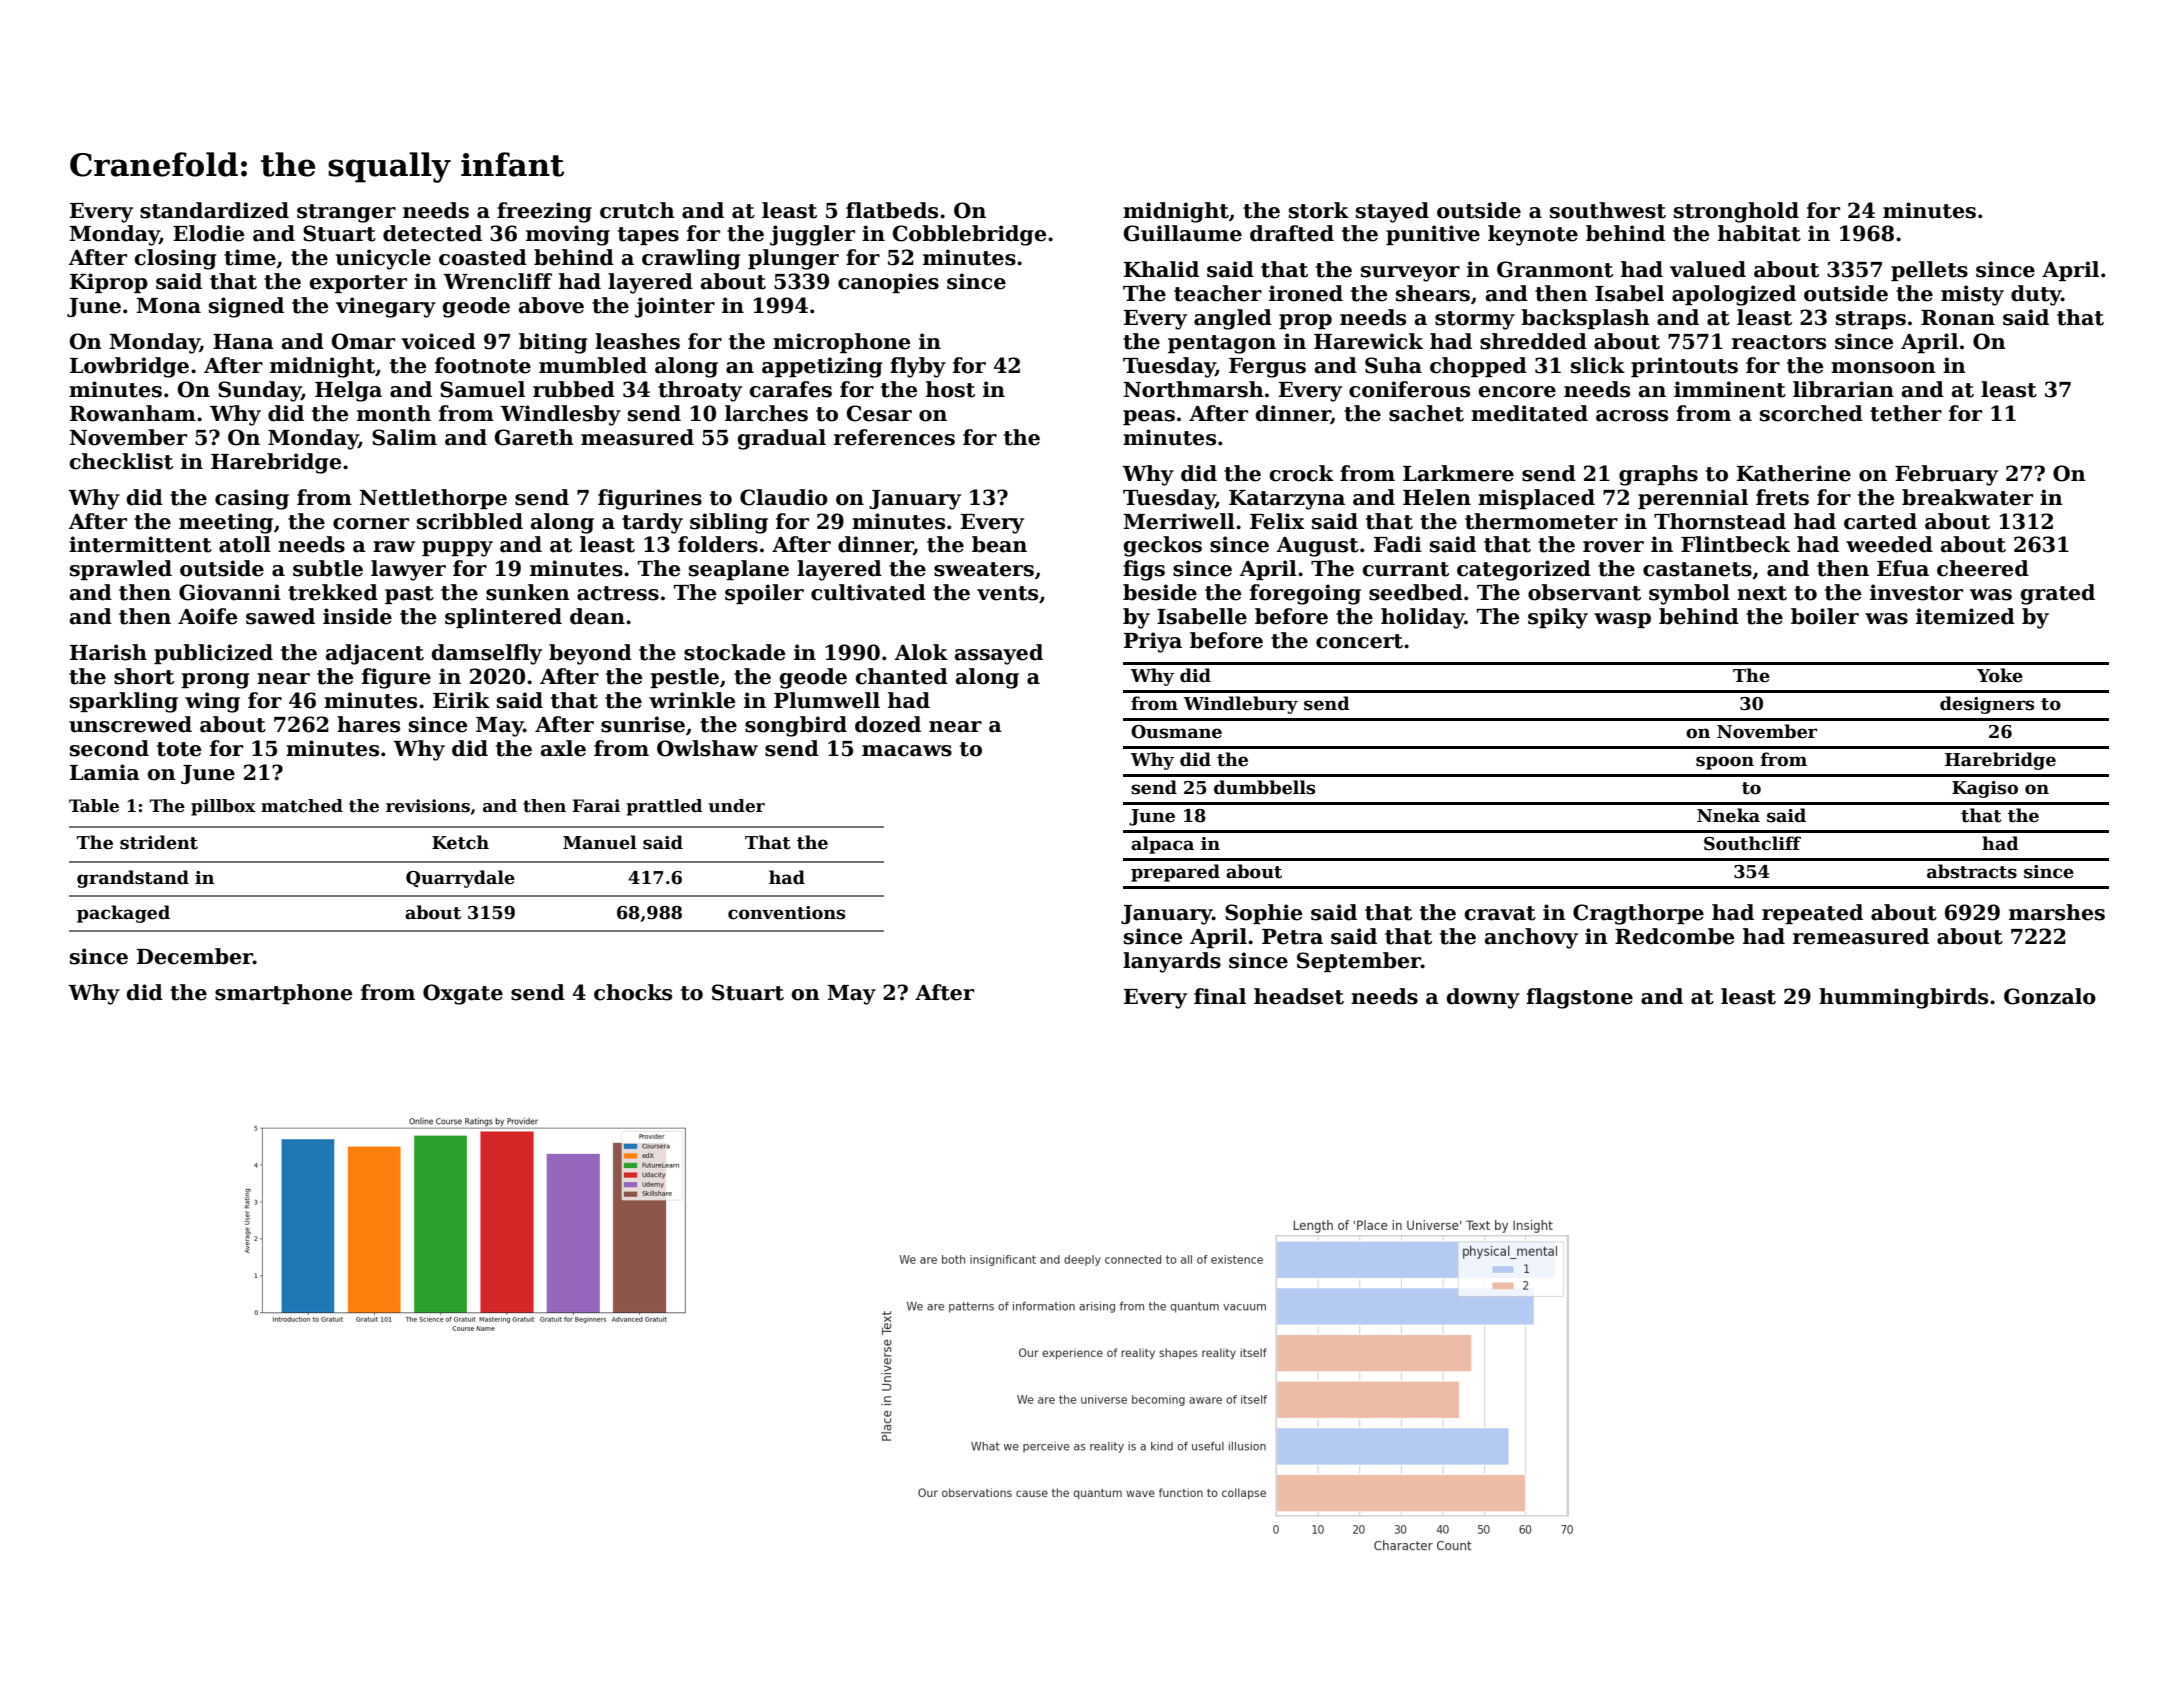 This page has width=2178, height=1683. What do you see at coordinates (1965, 616) in the page?
I see `itemized` at bounding box center [1965, 616].
